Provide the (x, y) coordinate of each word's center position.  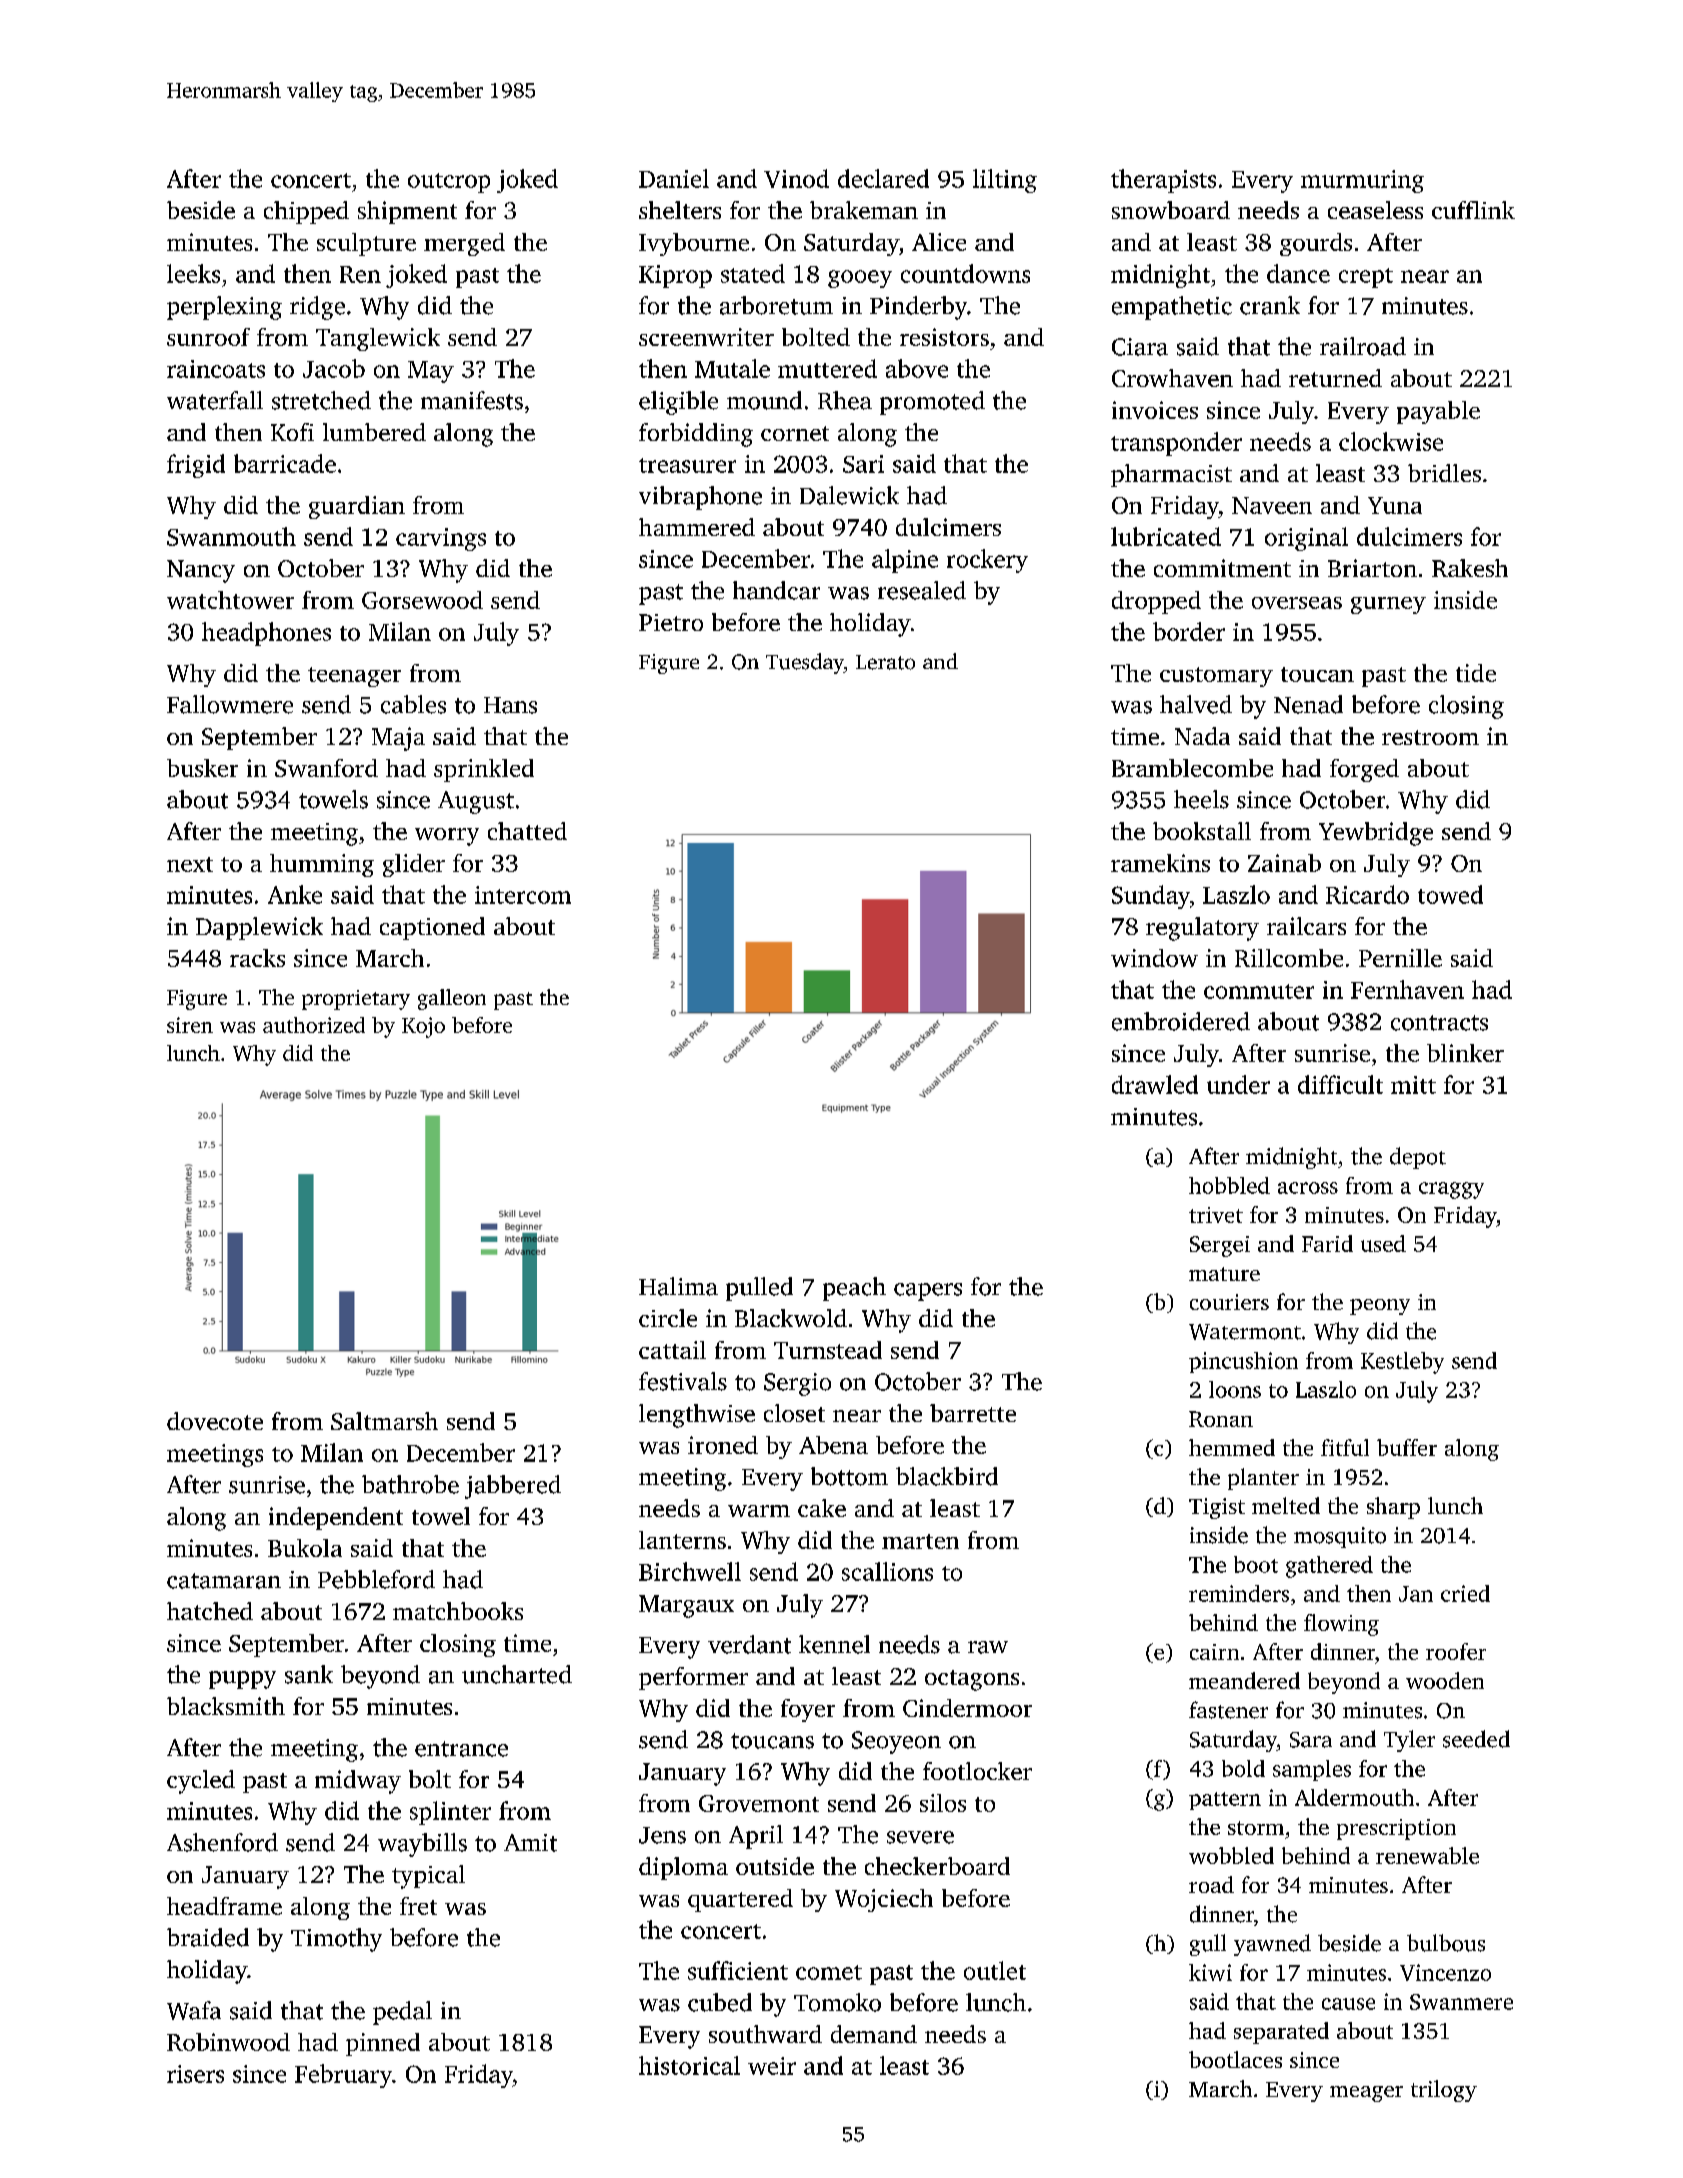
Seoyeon (896, 1742)
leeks (193, 273)
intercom (523, 895)
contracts (1439, 1023)
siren (190, 1025)
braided (208, 1937)
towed (1450, 894)
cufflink (1473, 210)
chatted (527, 831)
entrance (461, 1749)
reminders (1239, 1593)
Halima (678, 1286)
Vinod (796, 178)
